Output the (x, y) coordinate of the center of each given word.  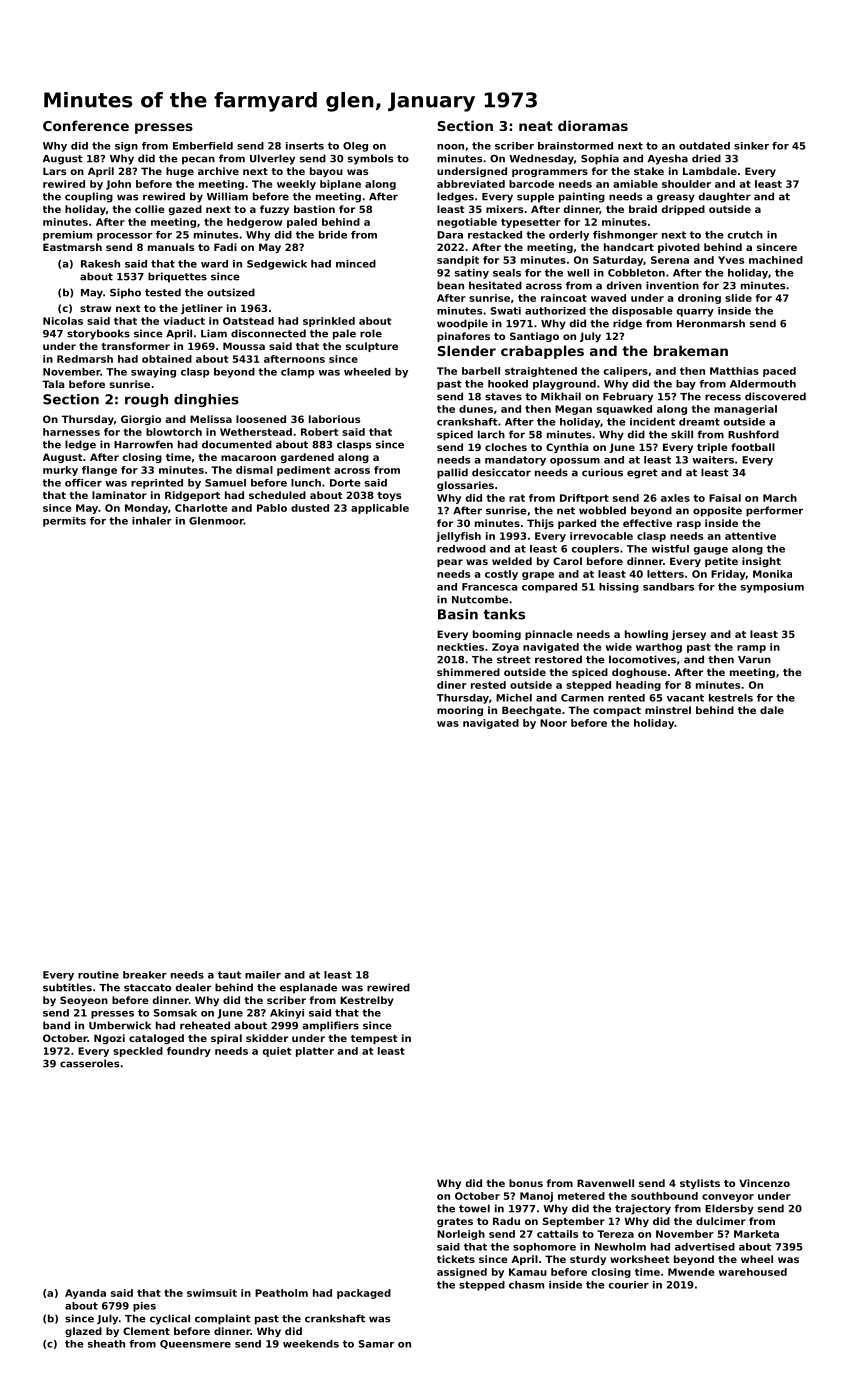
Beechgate (531, 711)
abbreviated (471, 184)
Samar (376, 1344)
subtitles (67, 987)
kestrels (731, 698)
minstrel (668, 710)
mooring (460, 711)
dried (706, 158)
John (118, 185)
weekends (311, 1344)
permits (64, 522)
